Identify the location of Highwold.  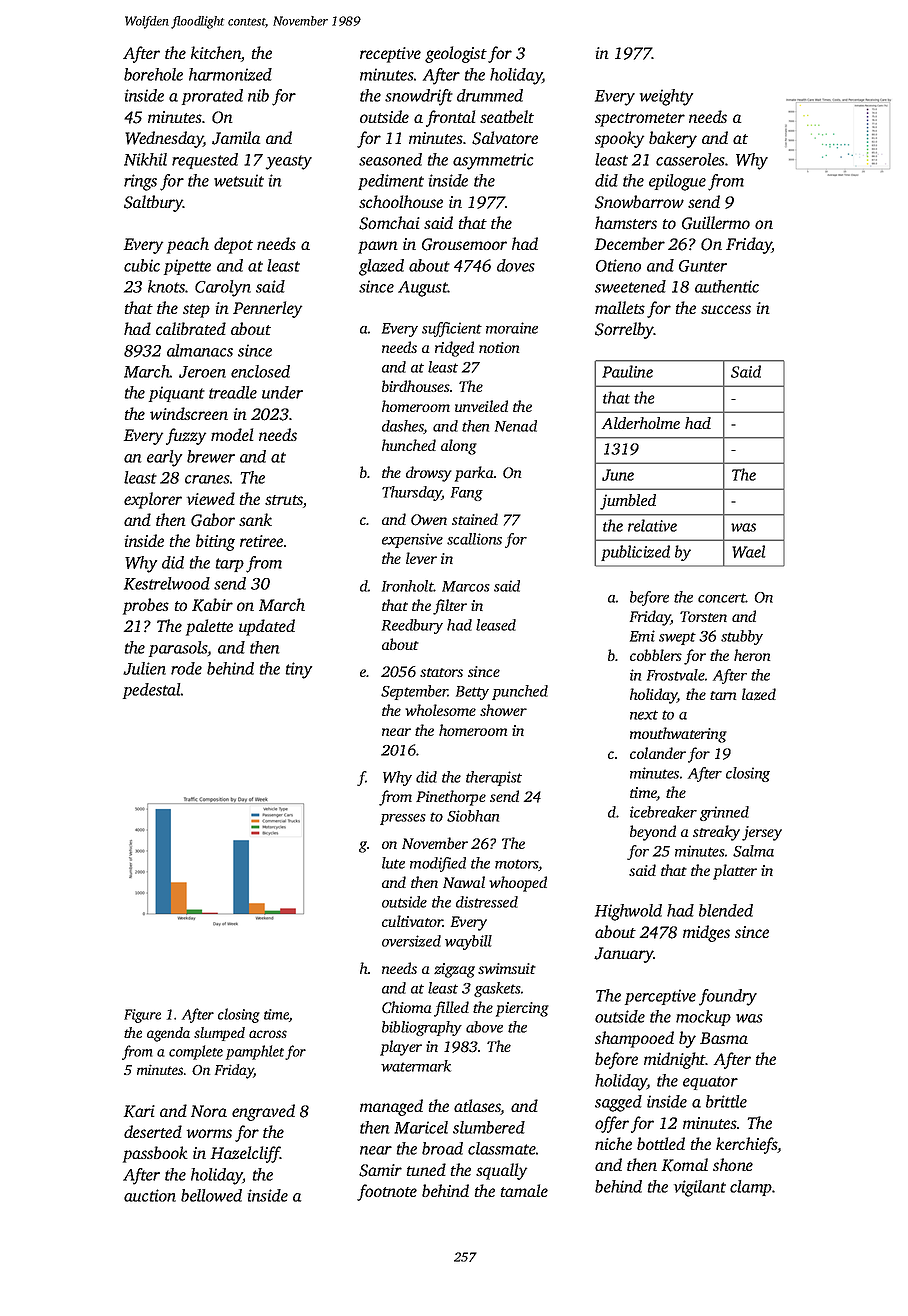
(628, 912).
